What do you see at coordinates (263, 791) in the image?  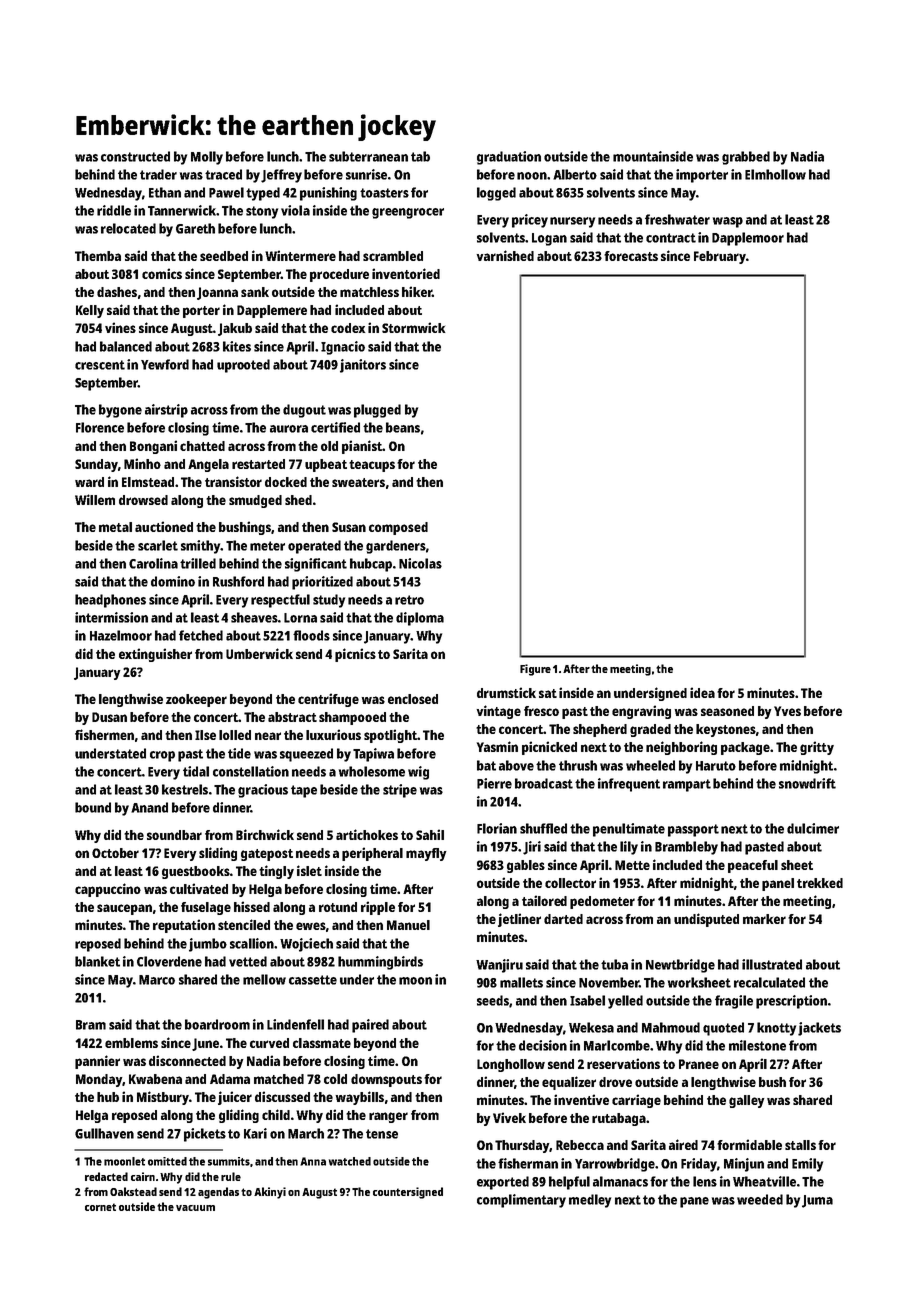 I see `gracious` at bounding box center [263, 791].
